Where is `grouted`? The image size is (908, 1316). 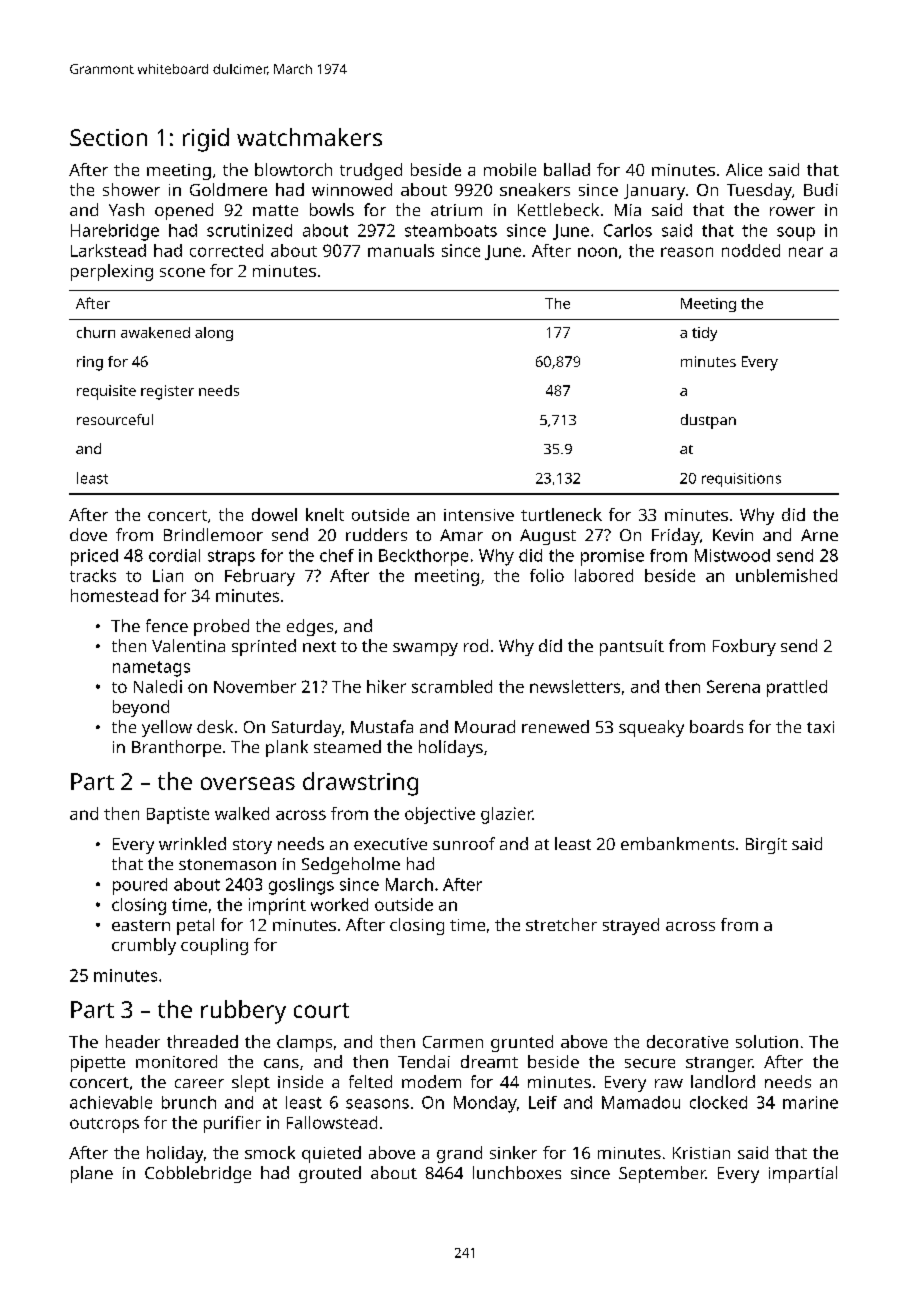 grouted is located at coordinates (330, 1174).
